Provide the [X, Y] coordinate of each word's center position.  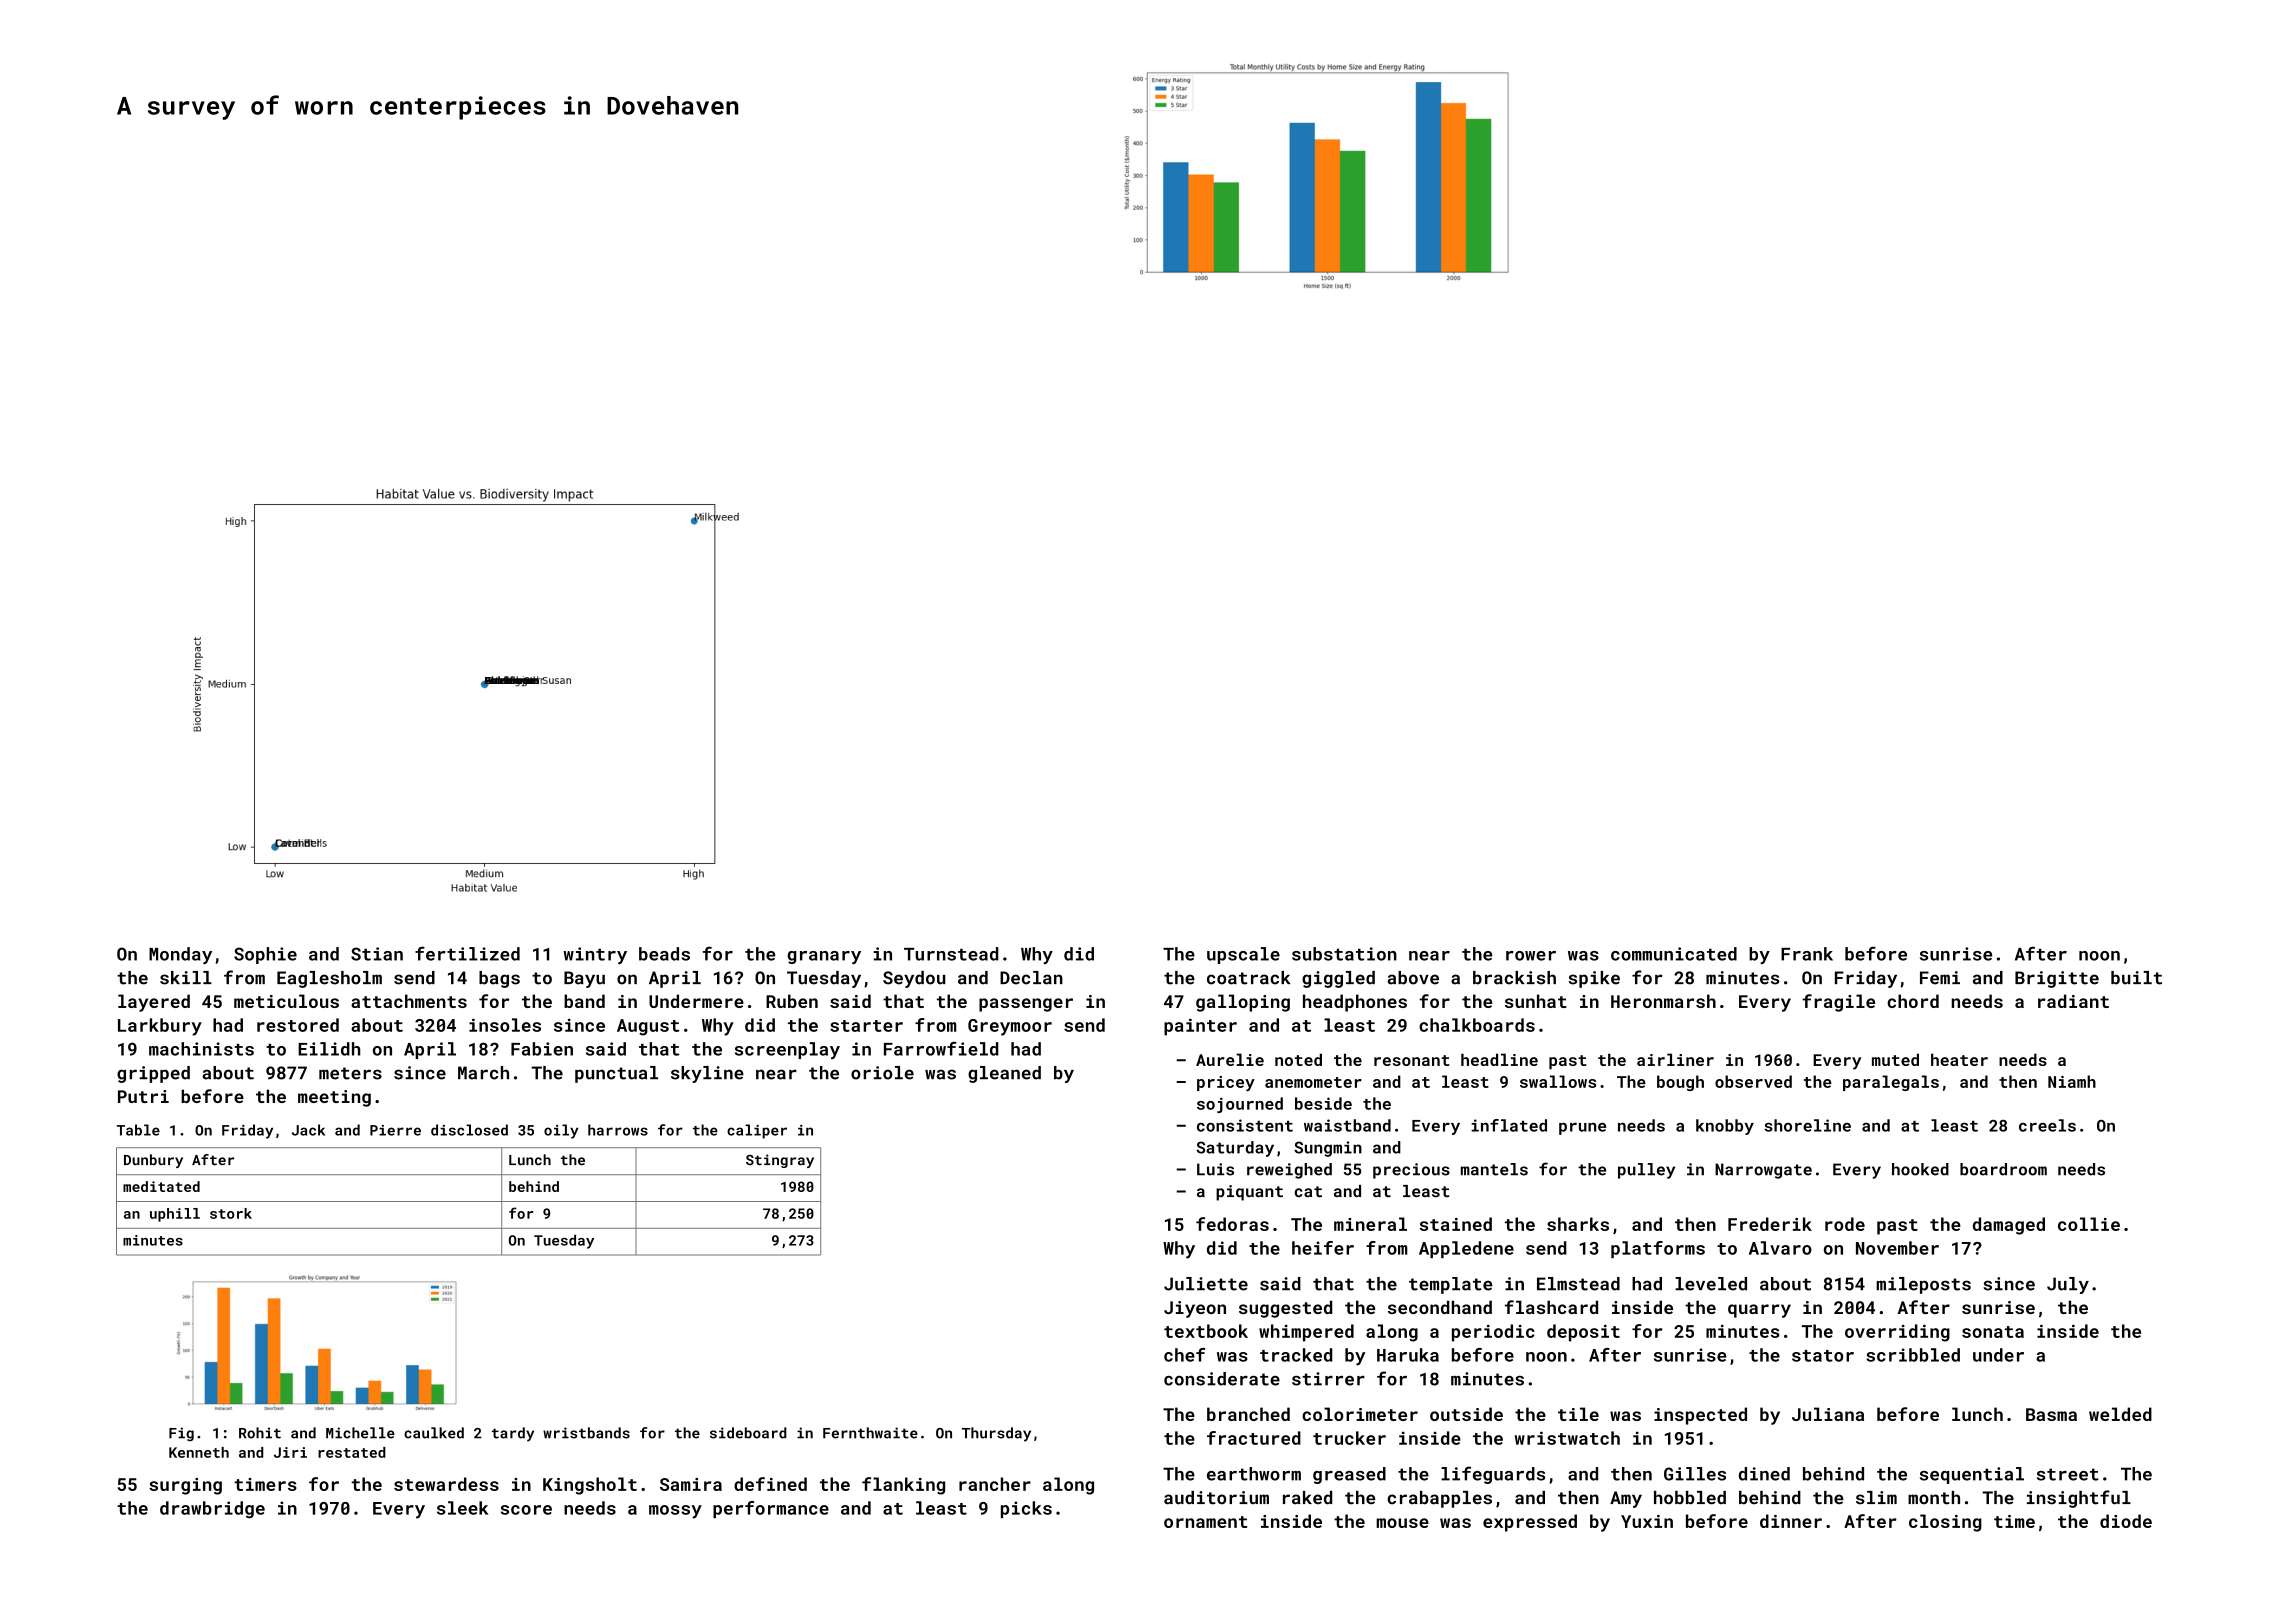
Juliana [1828, 1414]
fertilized [467, 953]
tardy [513, 1434]
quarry [1759, 1311]
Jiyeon [1195, 1309]
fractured [1254, 1438]
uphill [175, 1215]
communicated [1674, 954]
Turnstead [951, 954]
